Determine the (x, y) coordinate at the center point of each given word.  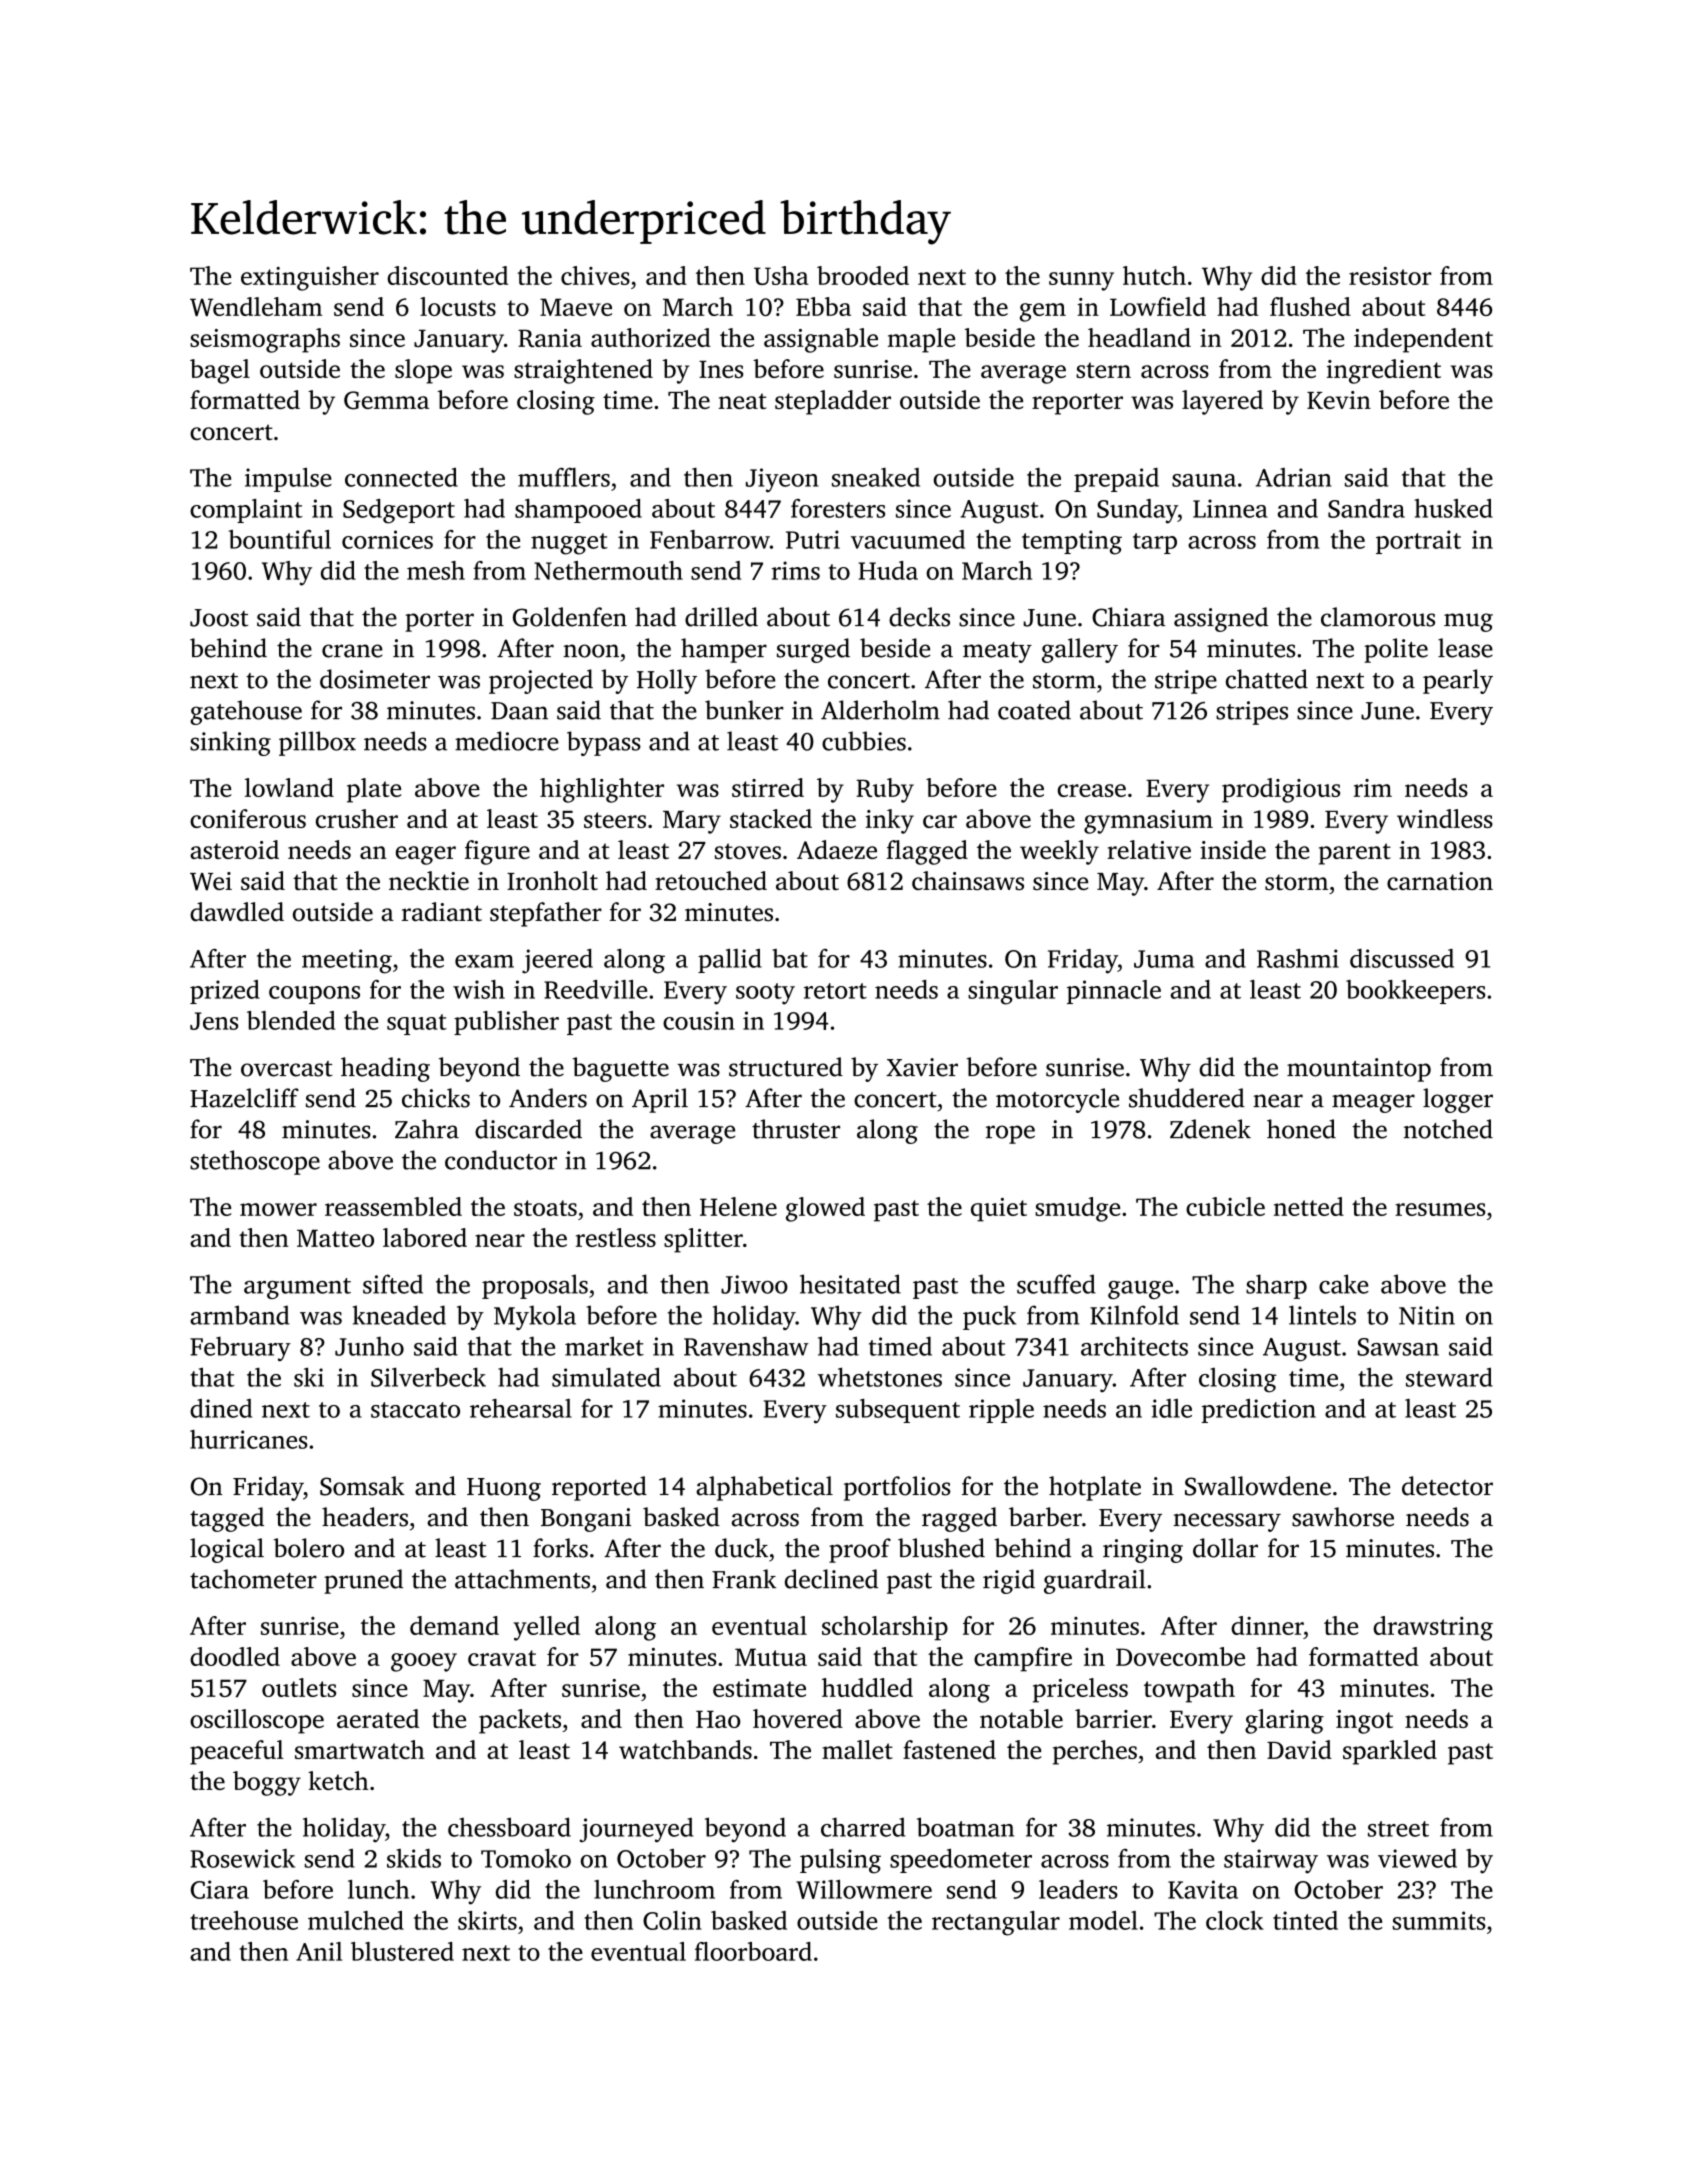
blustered (402, 1951)
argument (297, 1288)
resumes (1440, 1209)
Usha (781, 275)
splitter (703, 1240)
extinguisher (310, 278)
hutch (1154, 275)
